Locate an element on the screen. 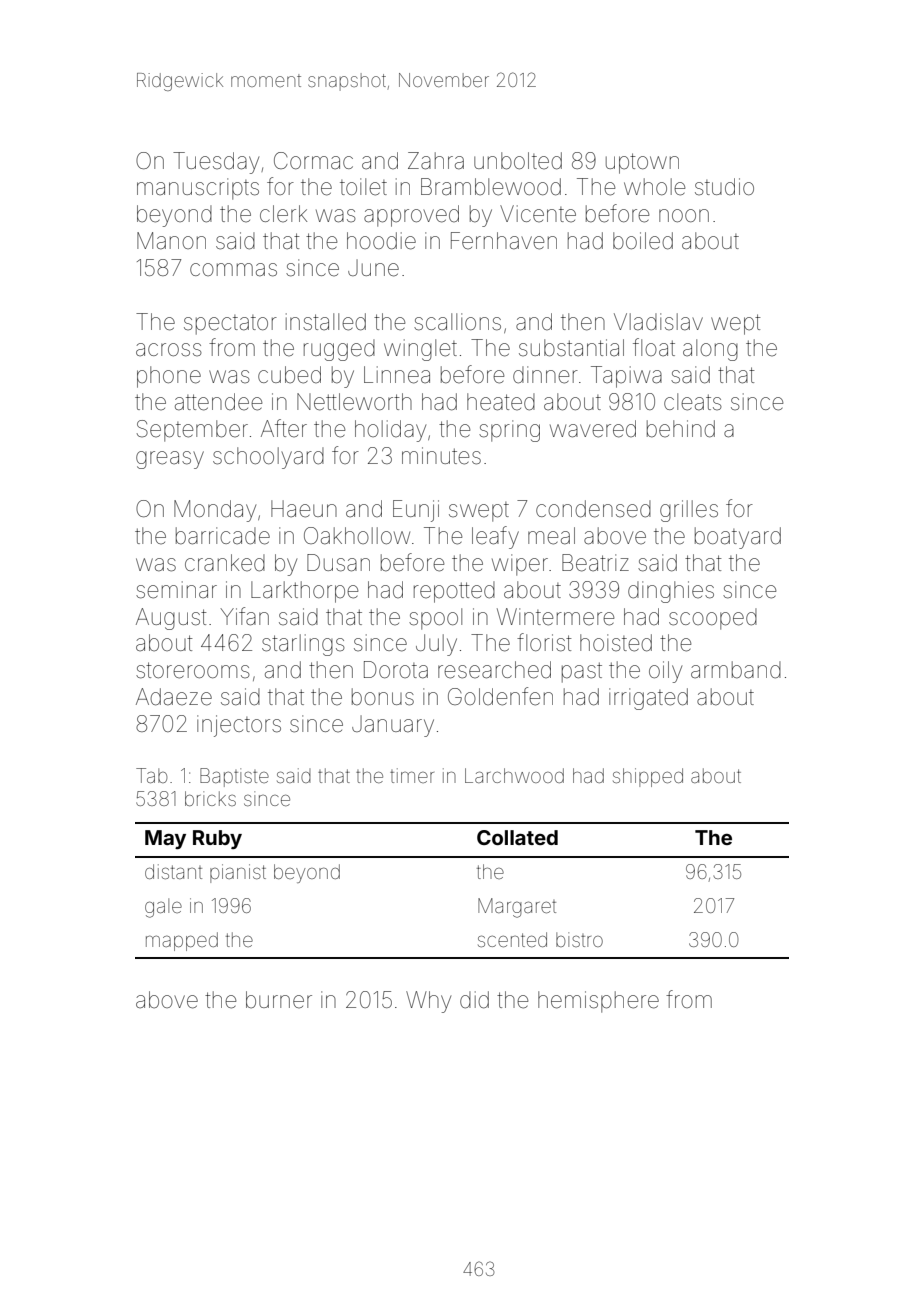 The height and width of the screenshot is (1311, 924). Monday is located at coordinates (215, 511).
